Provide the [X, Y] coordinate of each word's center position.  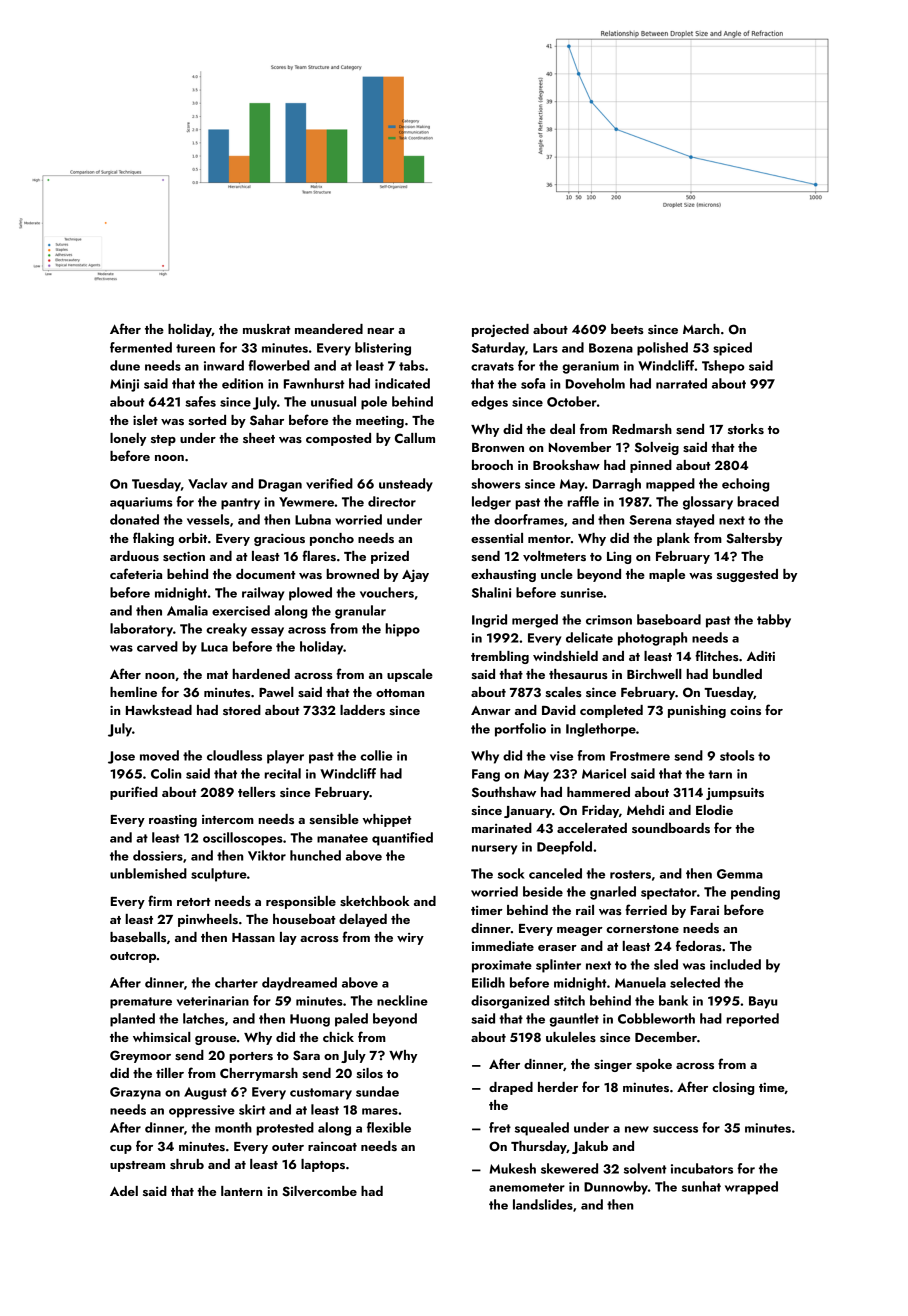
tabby [774, 621]
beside [543, 891]
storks [746, 429]
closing [733, 1088]
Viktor [267, 855]
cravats [492, 366]
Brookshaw [566, 465]
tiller [170, 1073]
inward [224, 365]
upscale [410, 675]
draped [511, 1088]
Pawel [276, 692]
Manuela [640, 982]
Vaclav [207, 483]
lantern [241, 1191]
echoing [745, 485]
